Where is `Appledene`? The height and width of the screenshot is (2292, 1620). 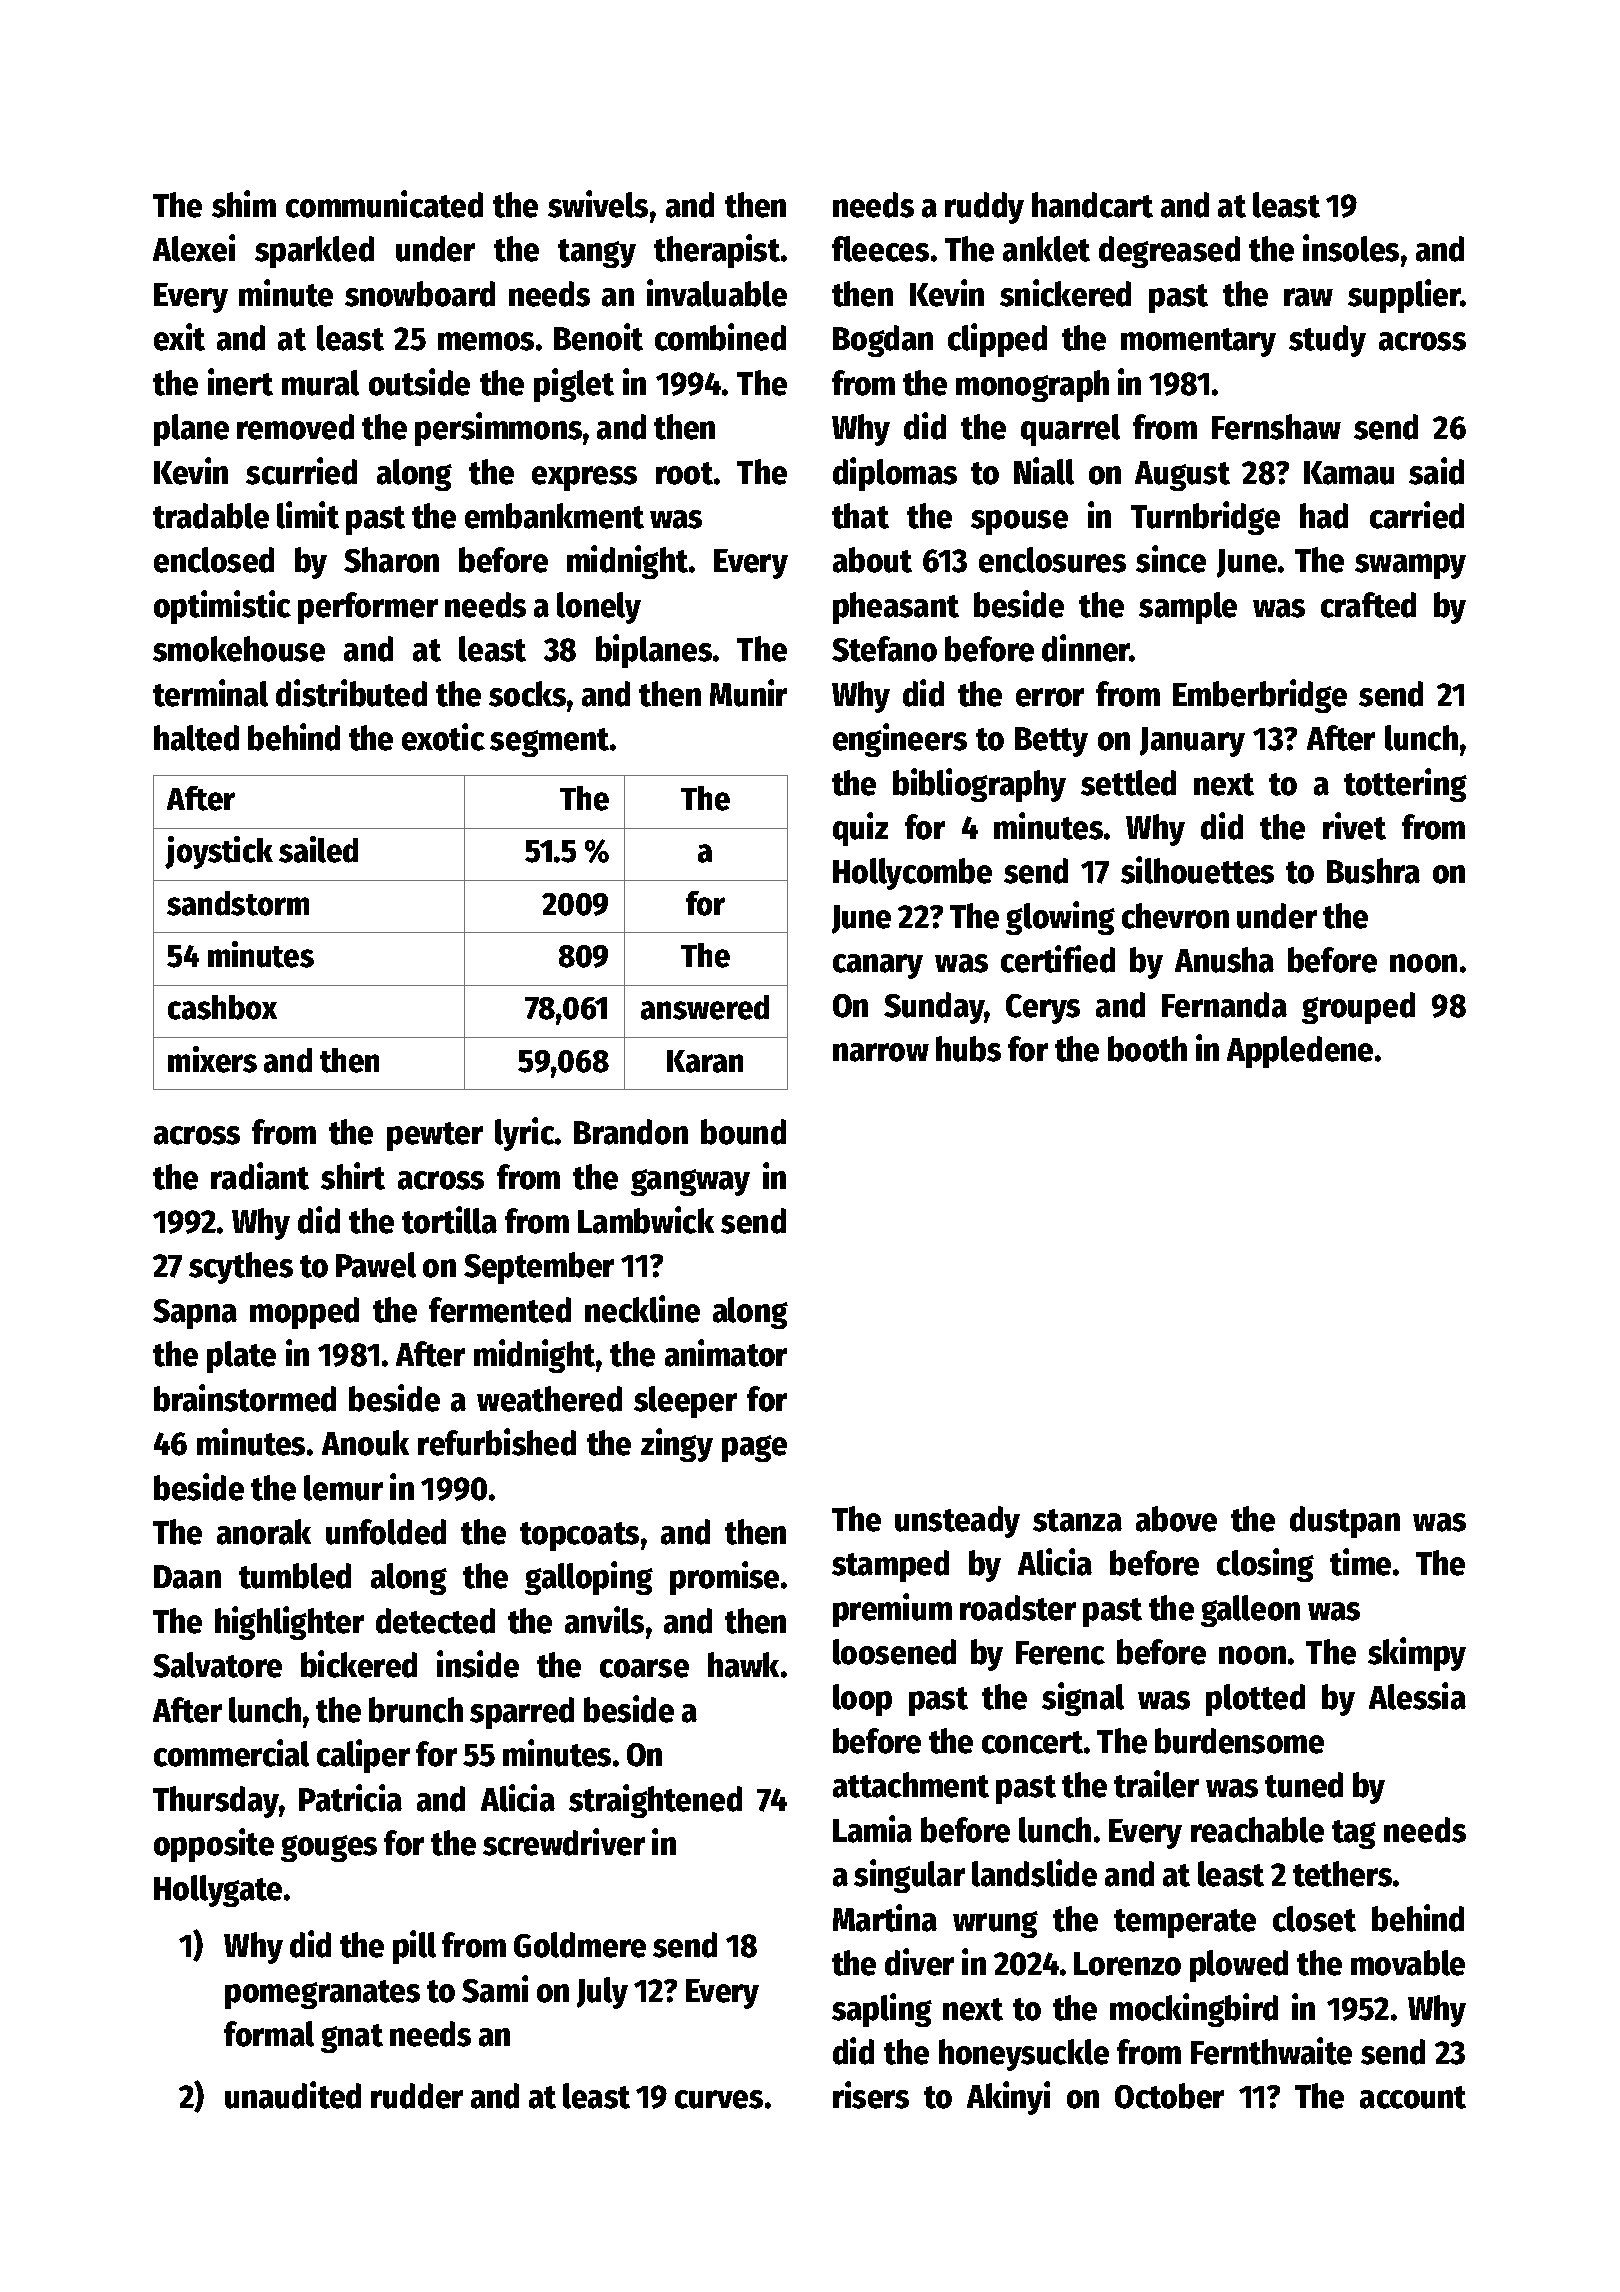 Appledene is located at coordinates (1300, 1052).
